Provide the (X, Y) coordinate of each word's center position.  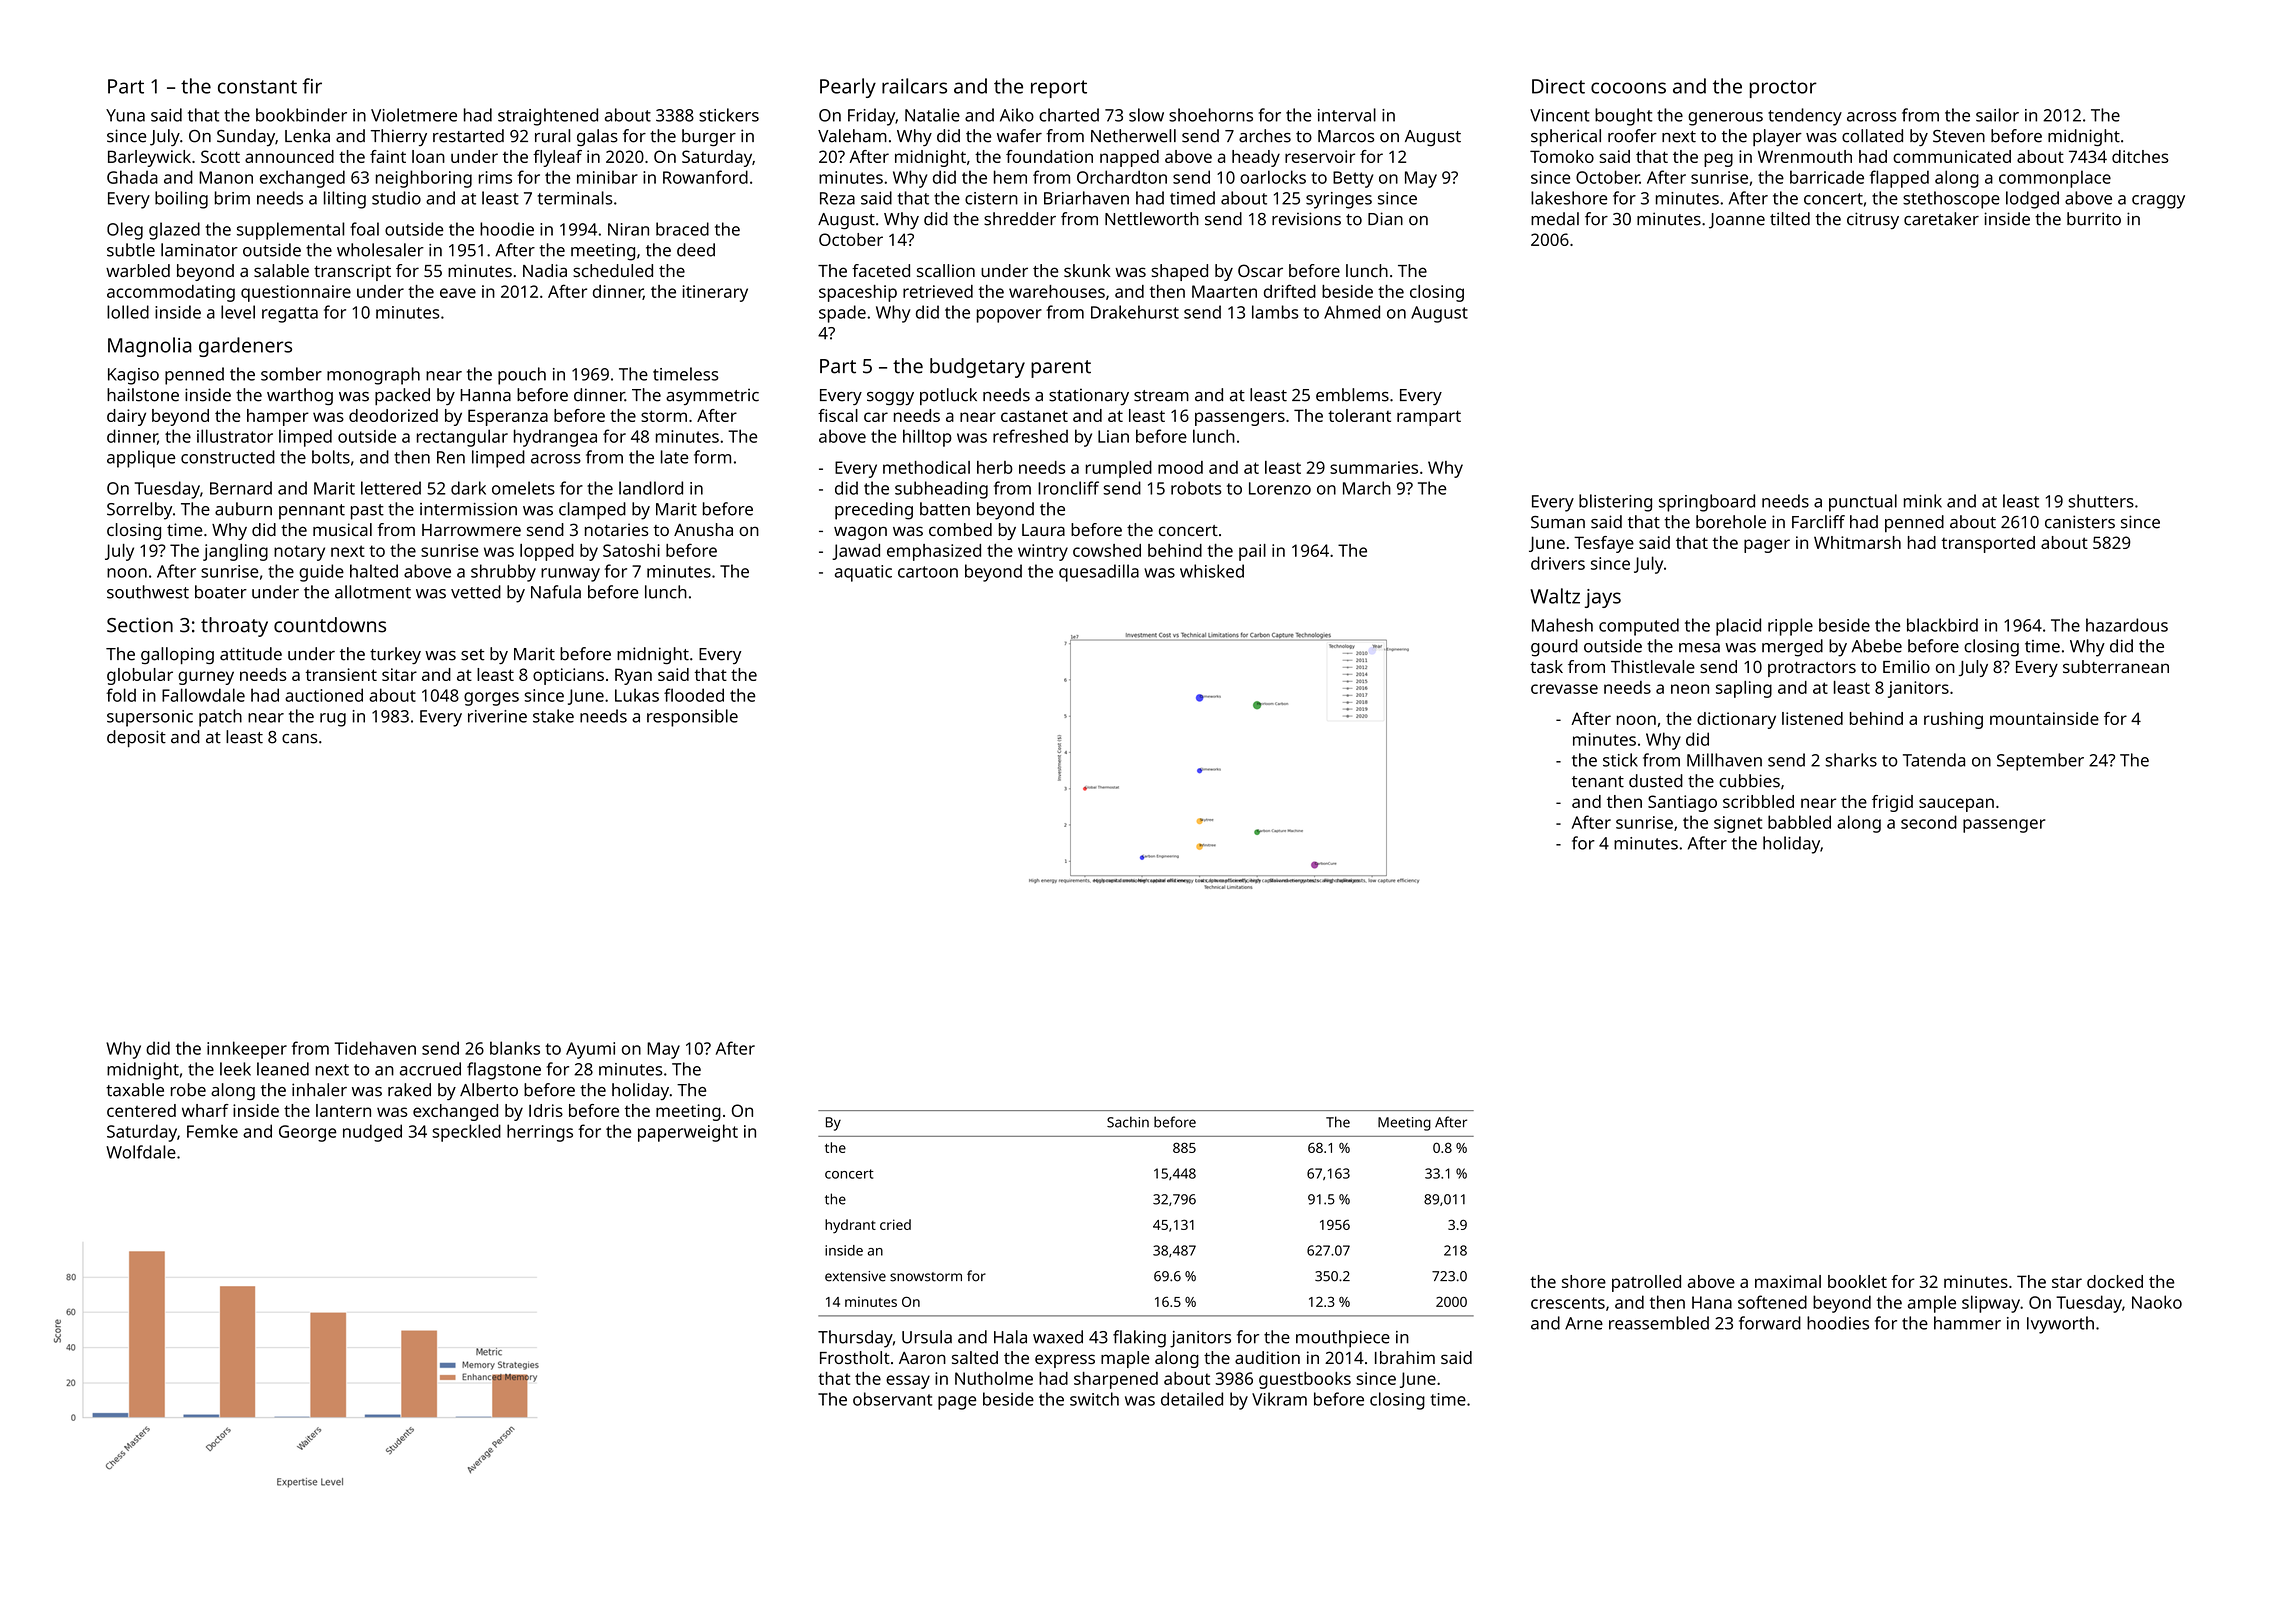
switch (1094, 1399)
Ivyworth (2060, 1325)
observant (892, 1399)
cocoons (1628, 88)
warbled (138, 270)
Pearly (848, 88)
